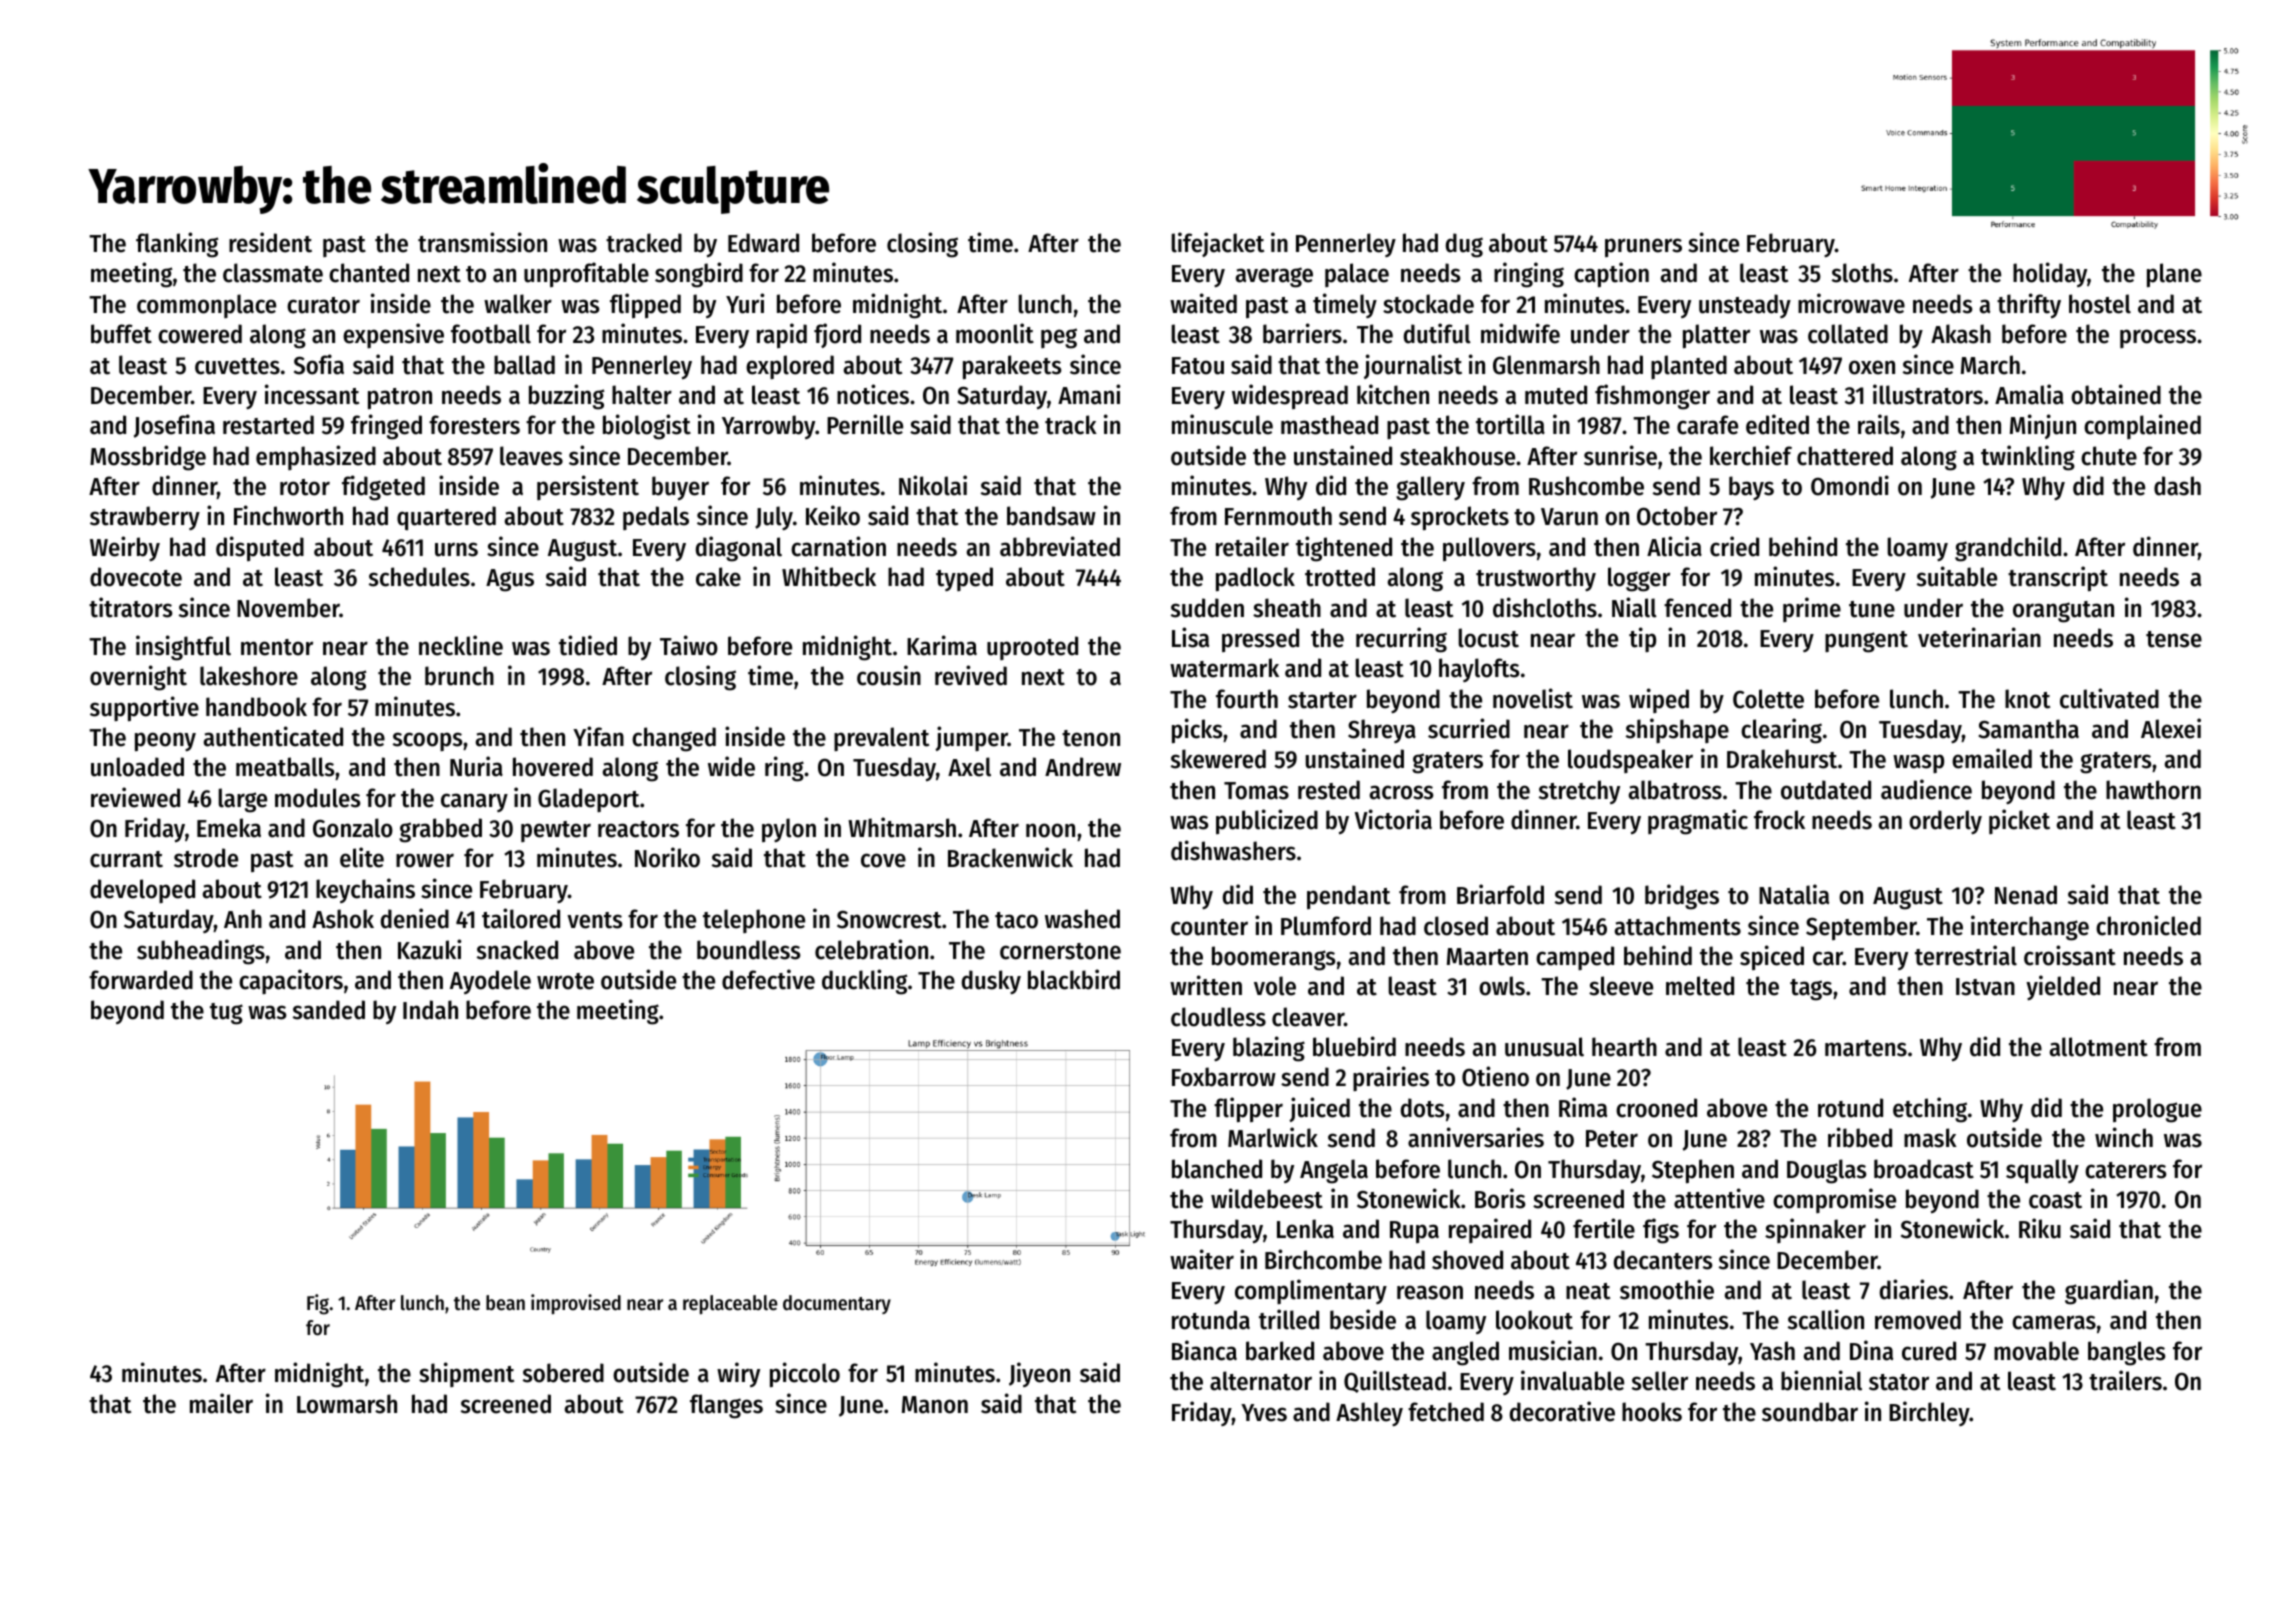  Describe the element at coordinates (1834, 1200) in the page. I see `compromise` at that location.
